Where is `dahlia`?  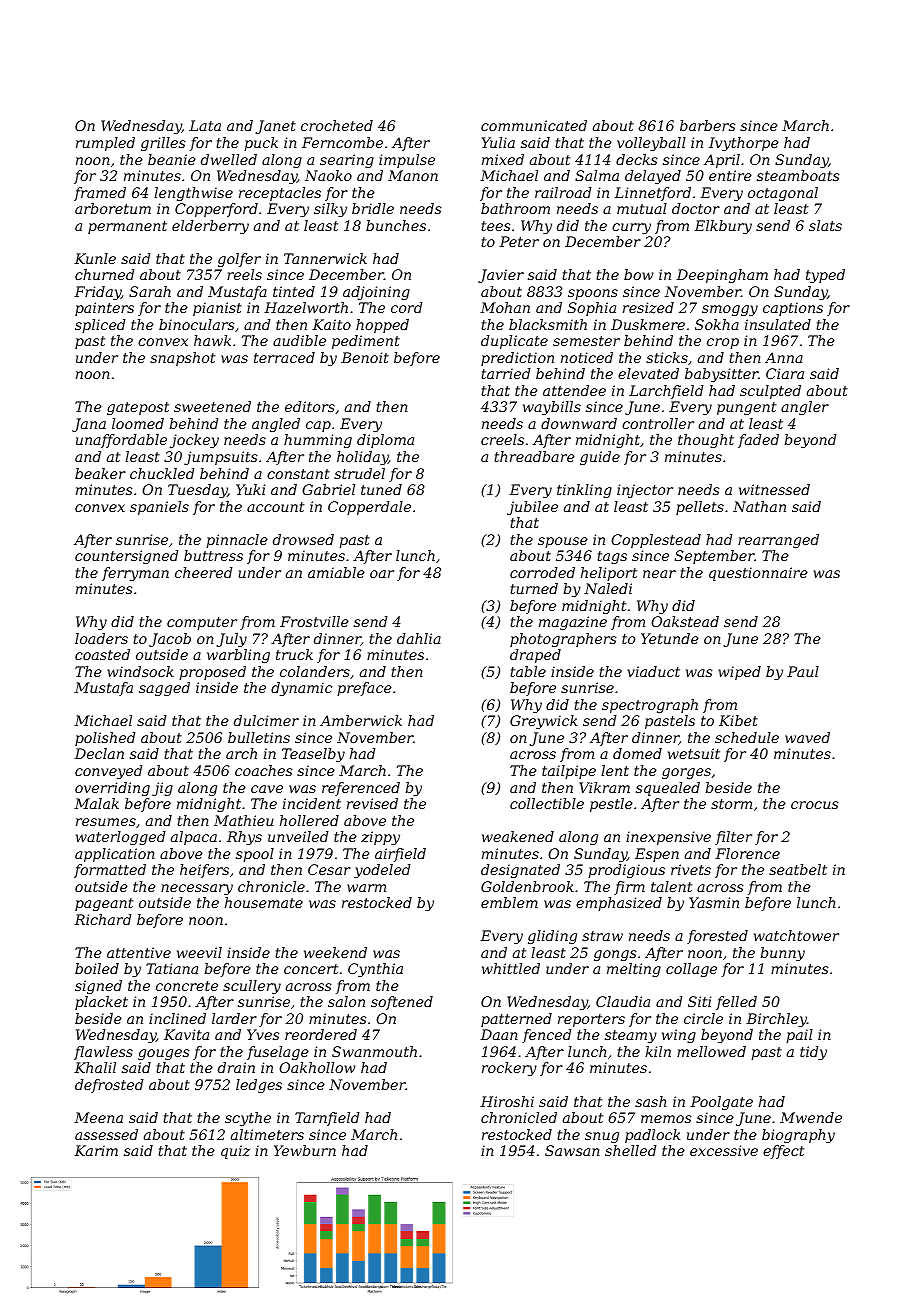 dahlia is located at coordinates (419, 638).
